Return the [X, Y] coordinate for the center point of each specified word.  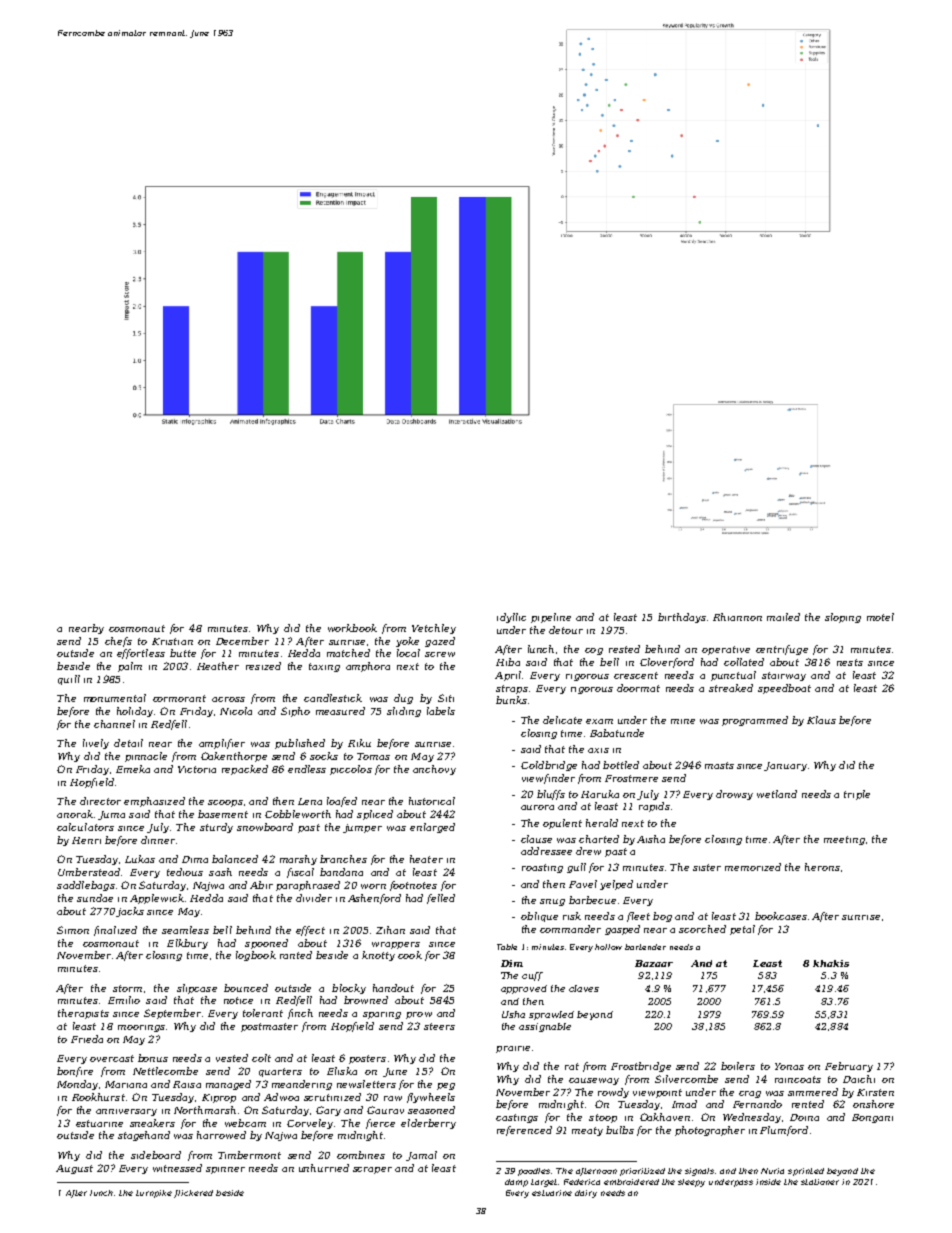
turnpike [154, 1194]
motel [880, 617]
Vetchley [434, 629]
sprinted [806, 1172]
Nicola [236, 711]
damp [516, 1183]
